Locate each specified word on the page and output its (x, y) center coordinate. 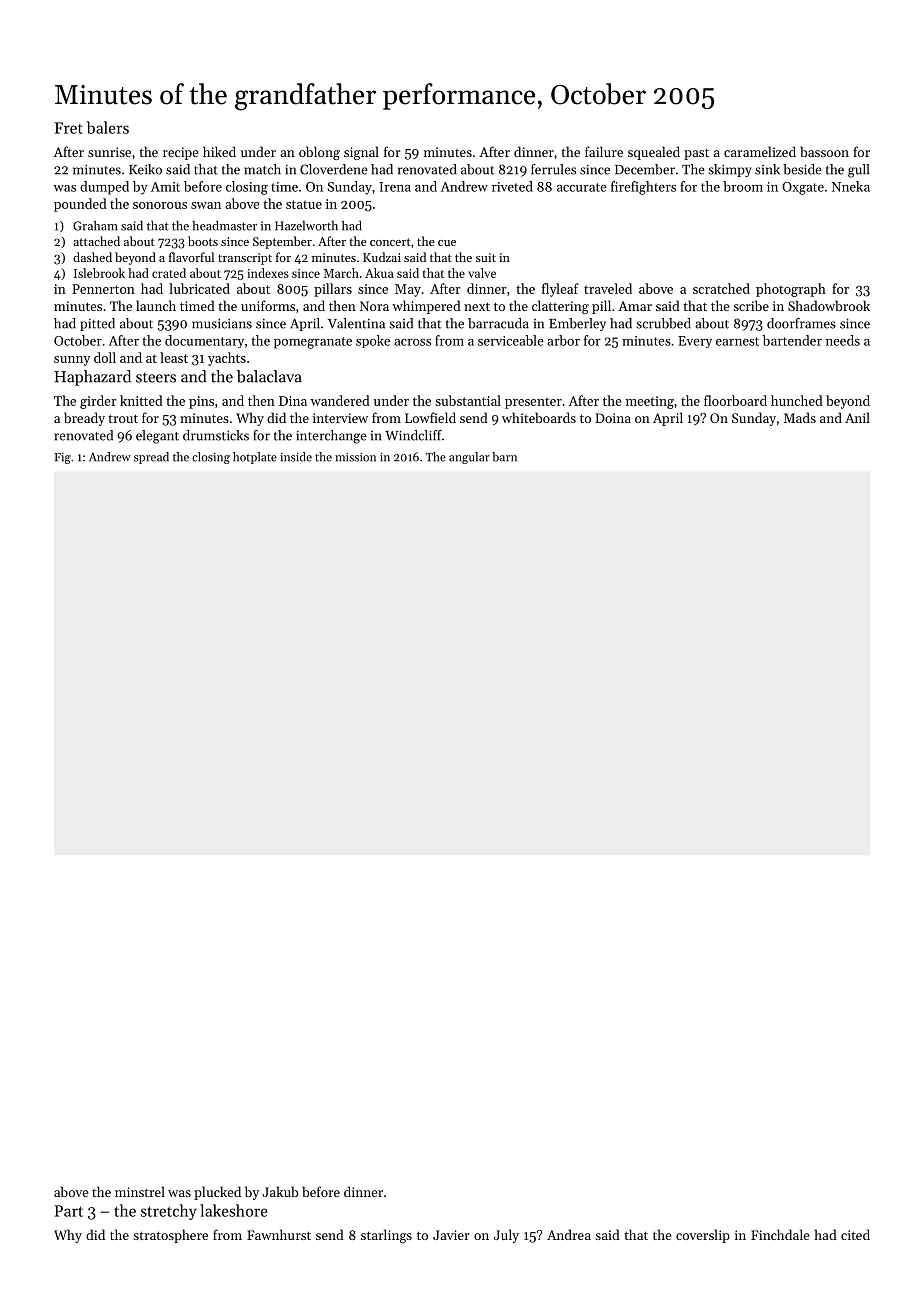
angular (469, 458)
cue (447, 243)
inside (296, 457)
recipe (180, 153)
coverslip (703, 1236)
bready (84, 419)
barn (504, 457)
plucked (217, 1193)
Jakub (280, 1191)
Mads (800, 417)
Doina (613, 418)
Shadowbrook (829, 305)
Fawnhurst (279, 1234)
